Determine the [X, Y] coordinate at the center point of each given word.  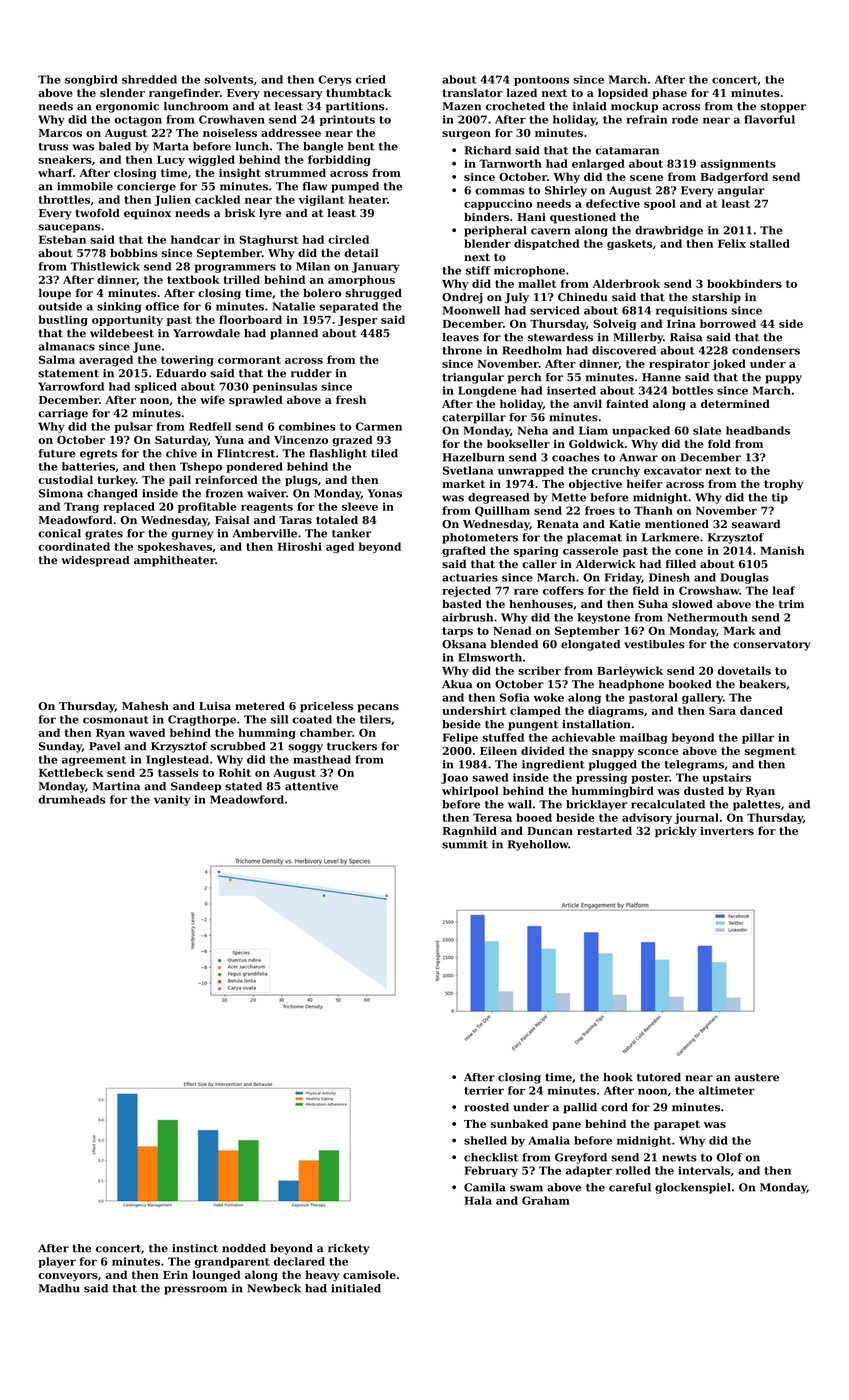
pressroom [195, 1290]
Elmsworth [490, 657]
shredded [149, 79]
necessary [293, 95]
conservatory [771, 646]
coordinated [74, 546]
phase [669, 93]
